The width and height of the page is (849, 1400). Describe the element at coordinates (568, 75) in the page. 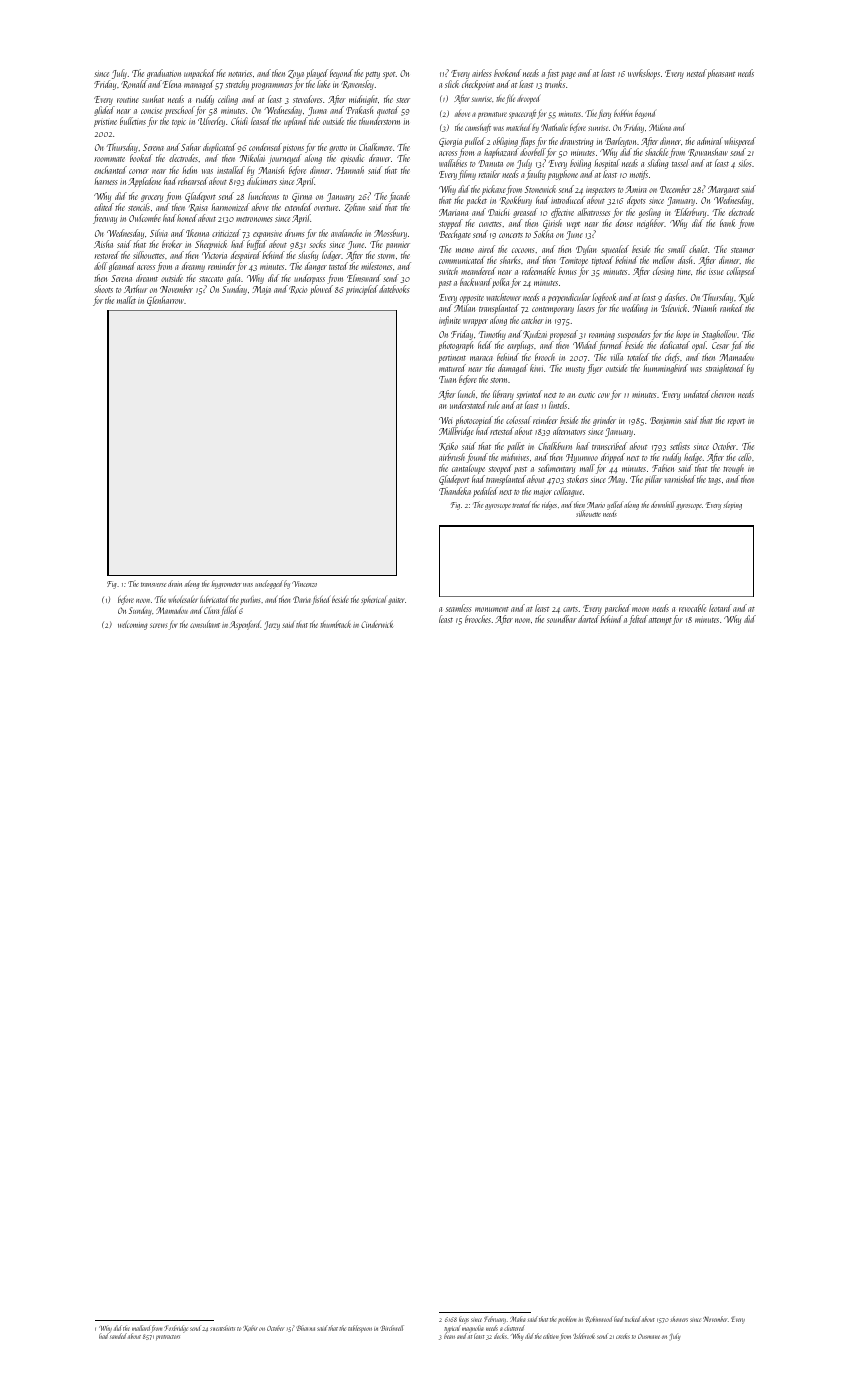

I see `page` at that location.
